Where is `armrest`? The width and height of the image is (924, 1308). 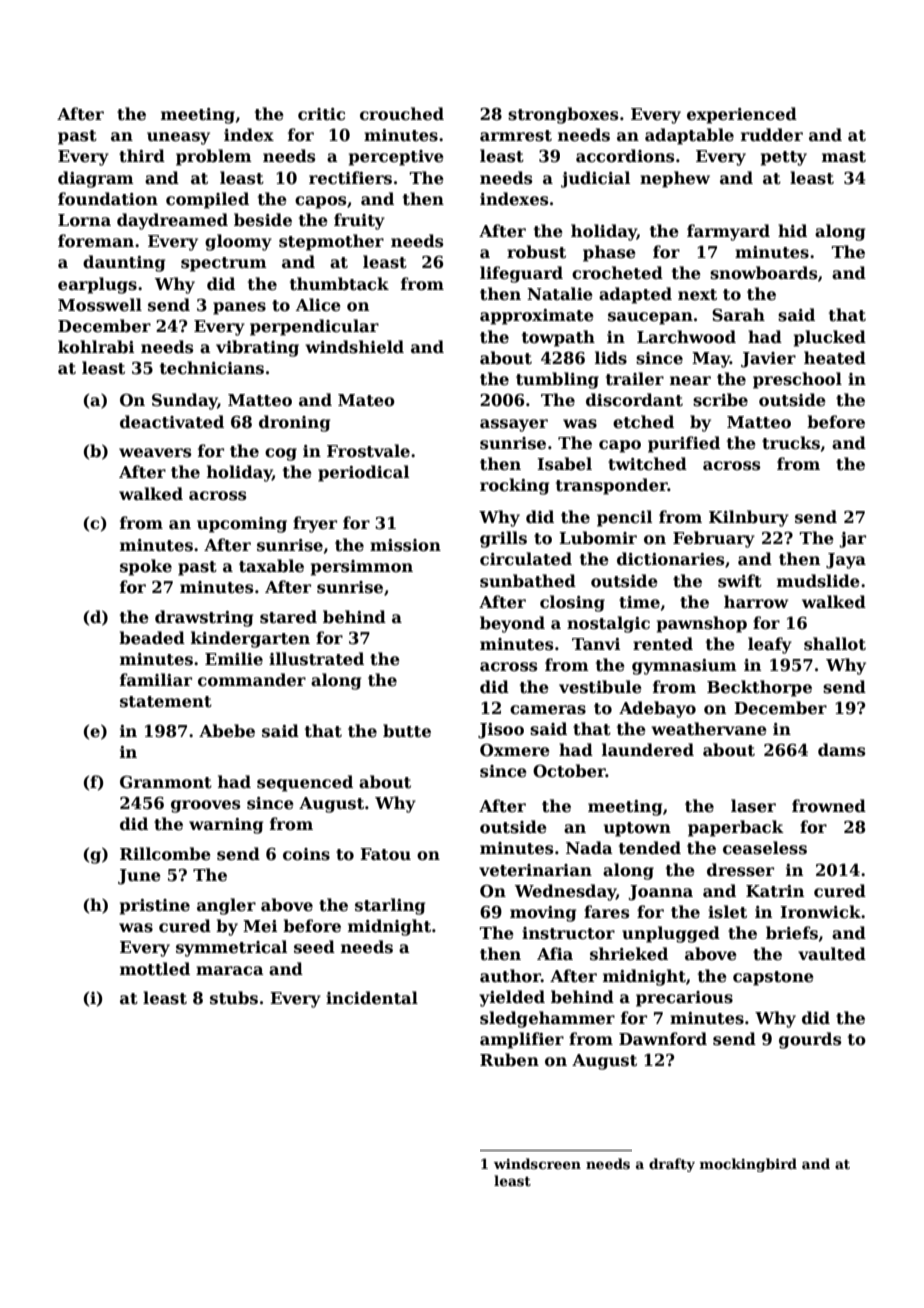 armrest is located at coordinates (516, 136).
